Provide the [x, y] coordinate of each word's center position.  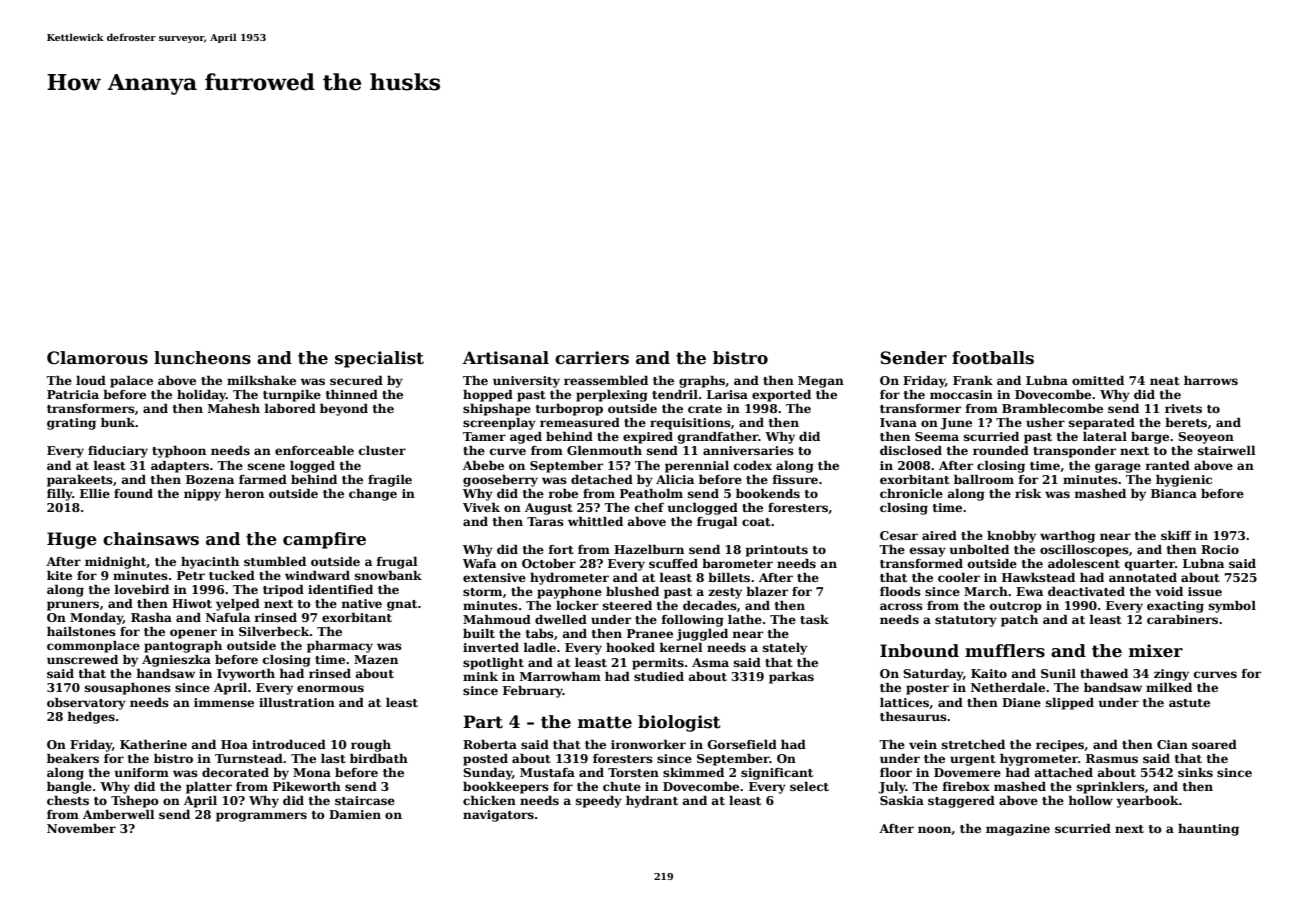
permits [658, 664]
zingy [1171, 675]
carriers [592, 358]
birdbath [379, 758]
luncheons [202, 358]
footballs [993, 358]
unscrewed [82, 659]
